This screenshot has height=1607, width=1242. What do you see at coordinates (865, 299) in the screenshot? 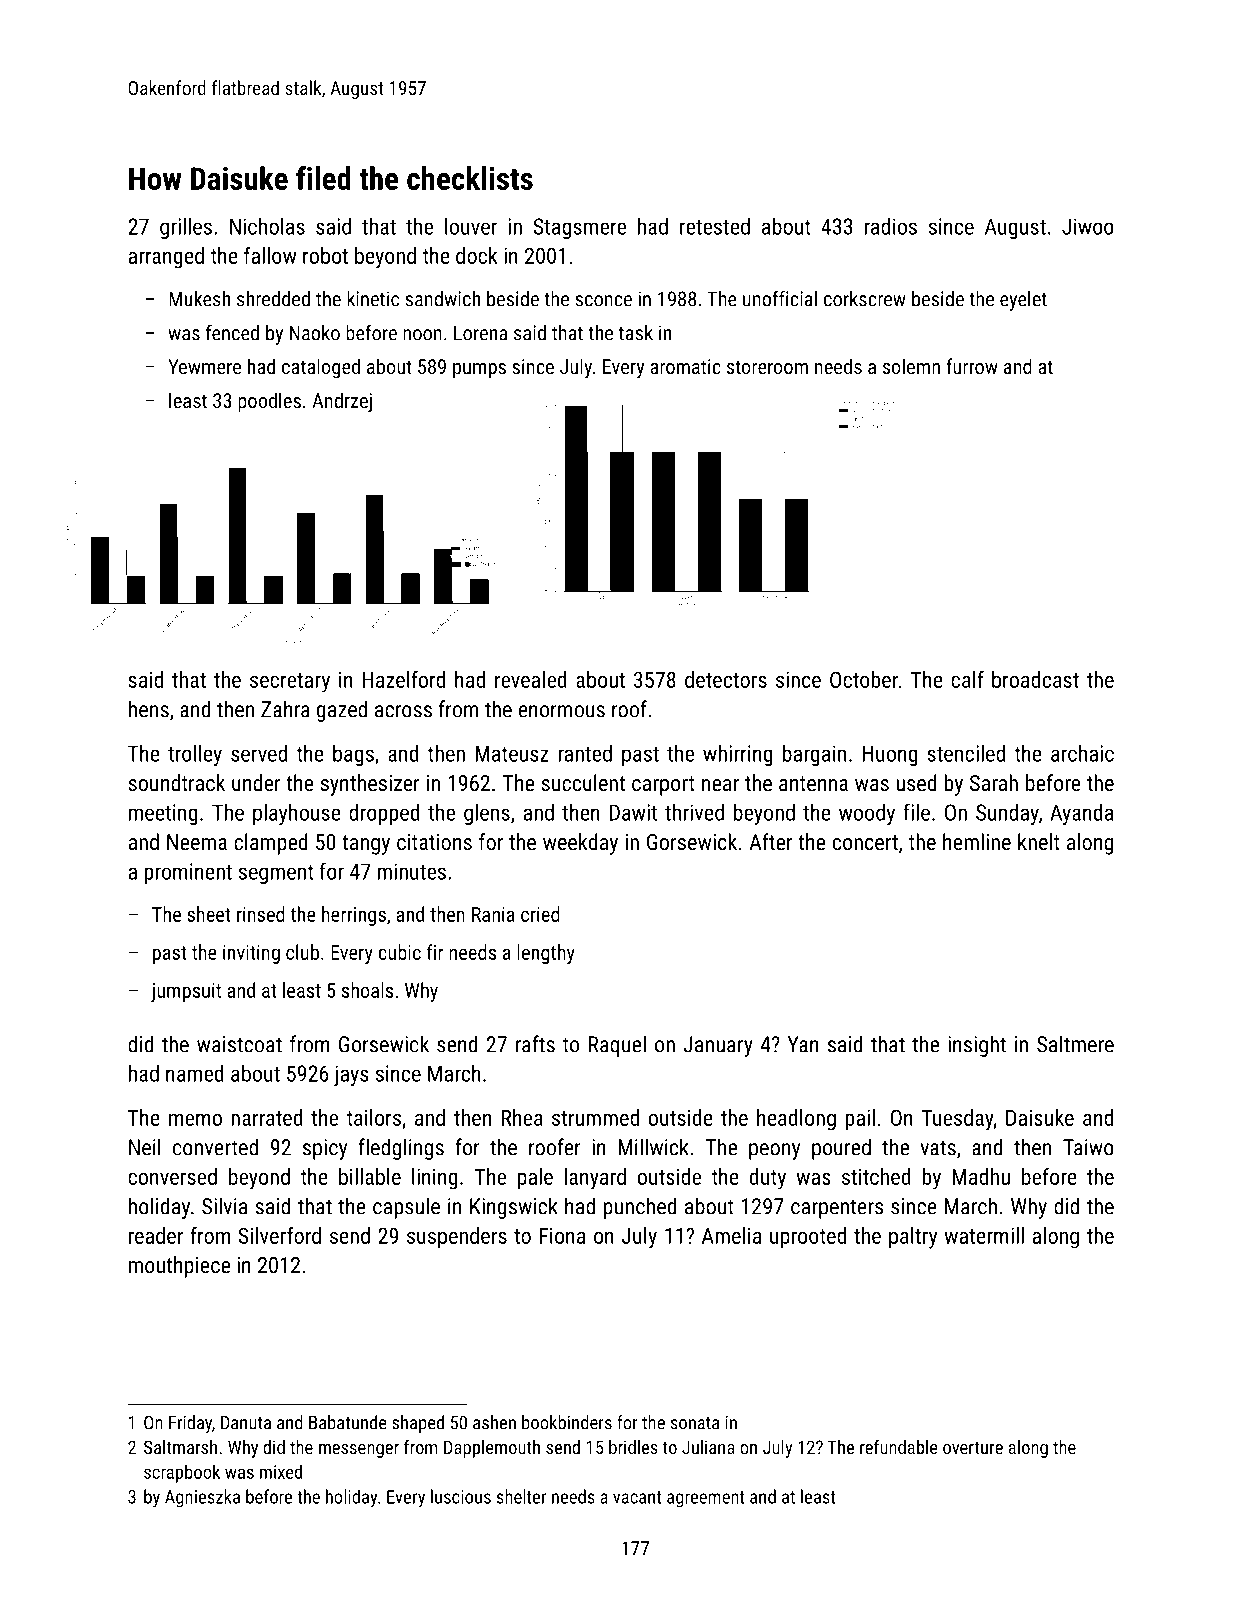
I see `corkscrew` at bounding box center [865, 299].
